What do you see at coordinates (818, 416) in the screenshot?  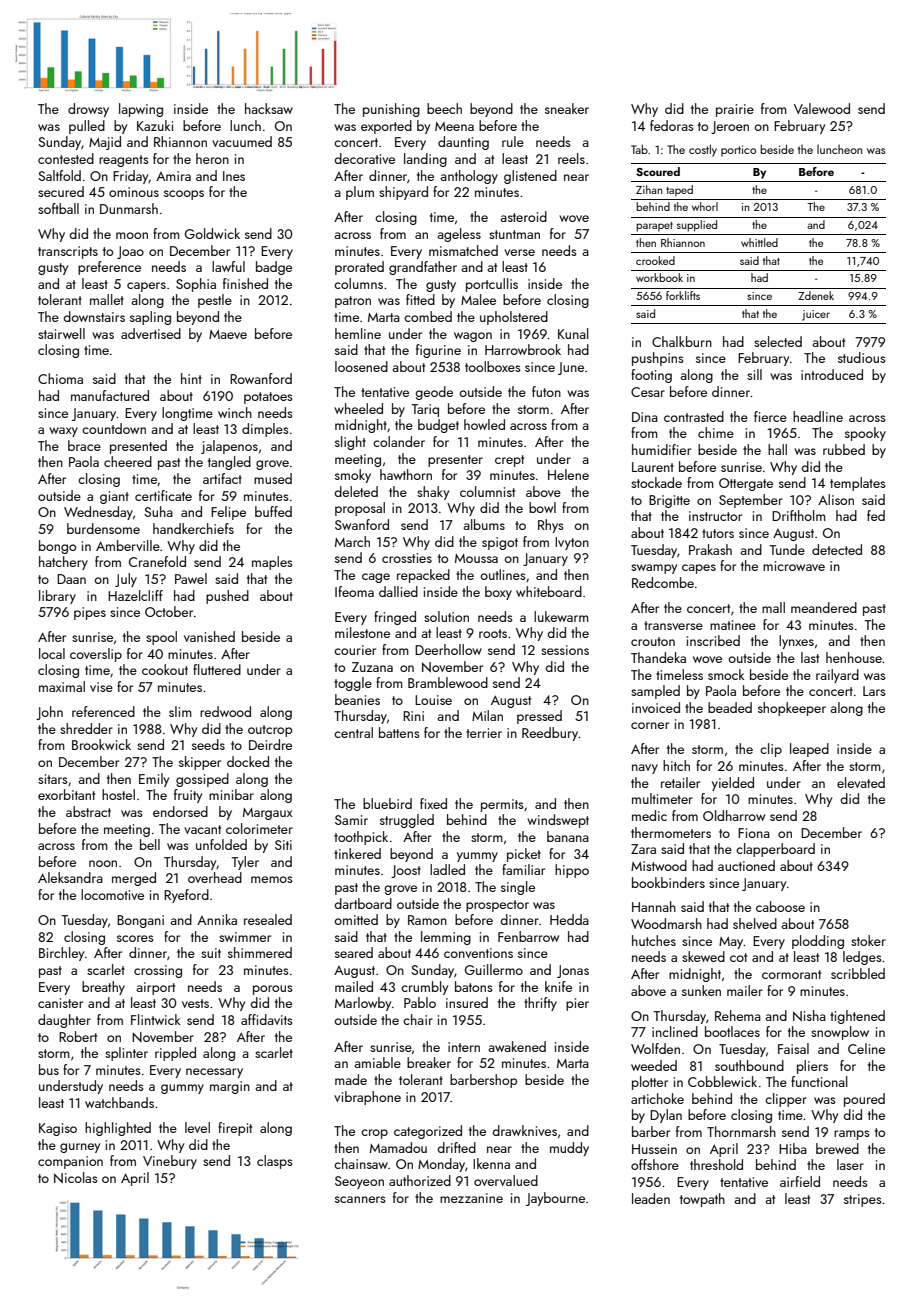 I see `headline` at bounding box center [818, 416].
